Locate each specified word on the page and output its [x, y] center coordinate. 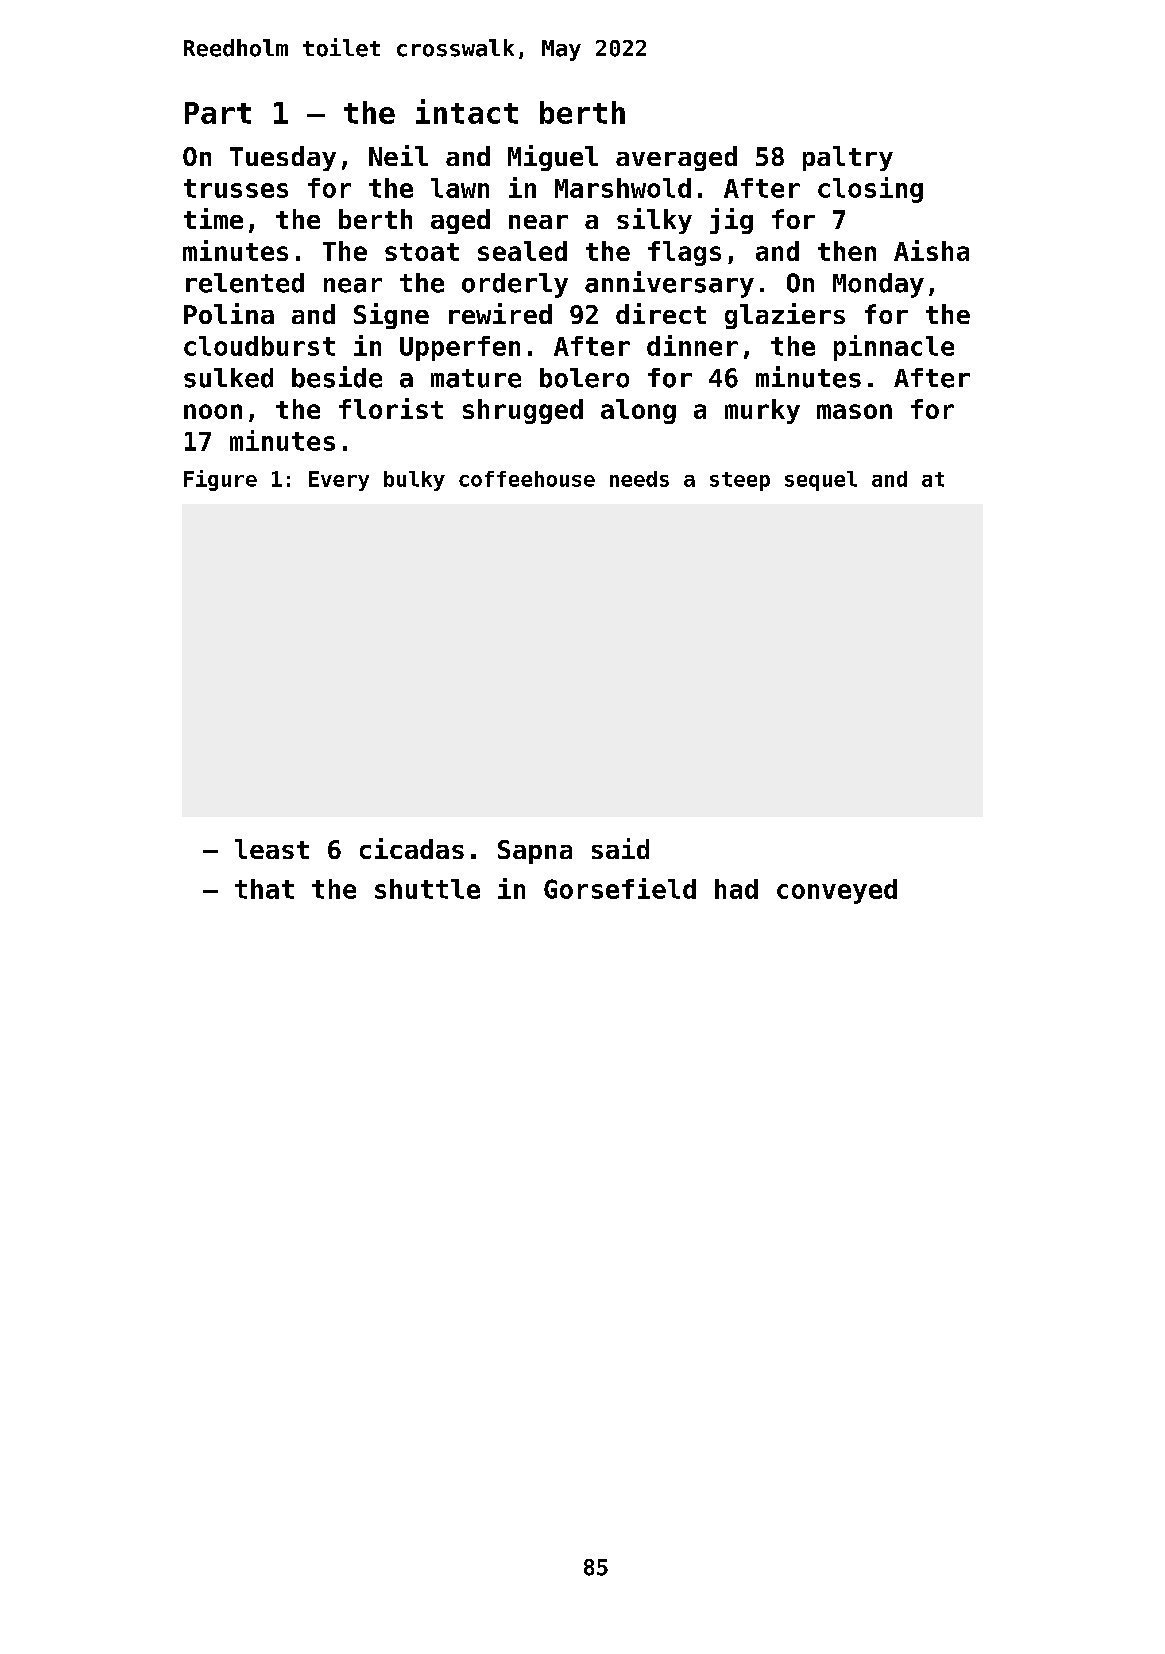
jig [731, 221]
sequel [821, 481]
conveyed [837, 891]
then [847, 251]
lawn [460, 188]
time [213, 218]
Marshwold [623, 188]
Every [339, 481]
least [272, 849]
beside [337, 377]
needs [639, 479]
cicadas [412, 848]
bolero [584, 378]
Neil [398, 155]
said [620, 848]
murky [762, 411]
